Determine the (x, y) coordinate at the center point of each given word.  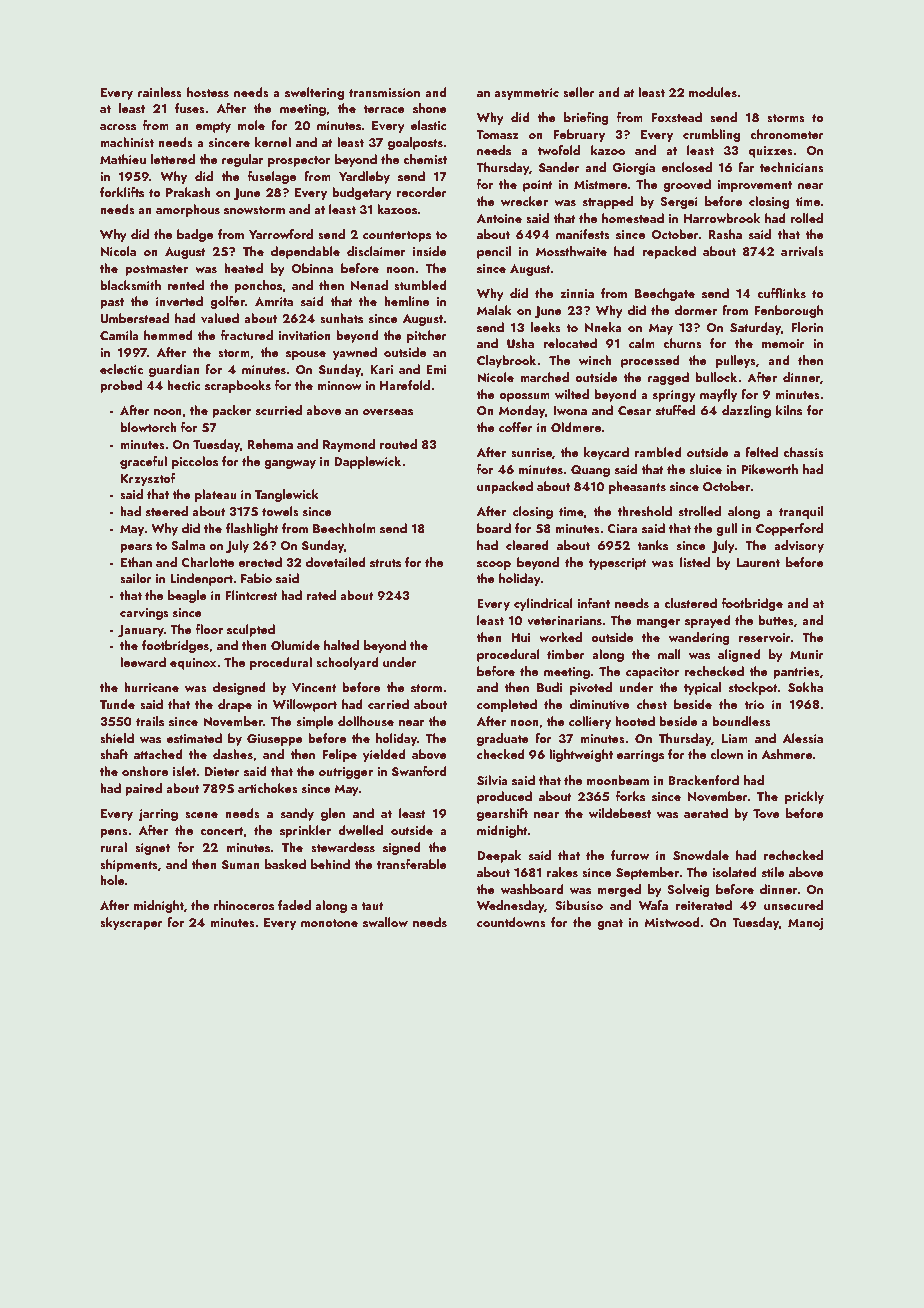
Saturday (755, 328)
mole (251, 125)
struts (385, 563)
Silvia (492, 780)
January (141, 631)
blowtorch (148, 427)
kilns (789, 410)
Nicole (495, 377)
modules (713, 92)
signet (152, 849)
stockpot (753, 688)
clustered (690, 603)
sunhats (341, 318)
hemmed (168, 335)
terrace (384, 109)
